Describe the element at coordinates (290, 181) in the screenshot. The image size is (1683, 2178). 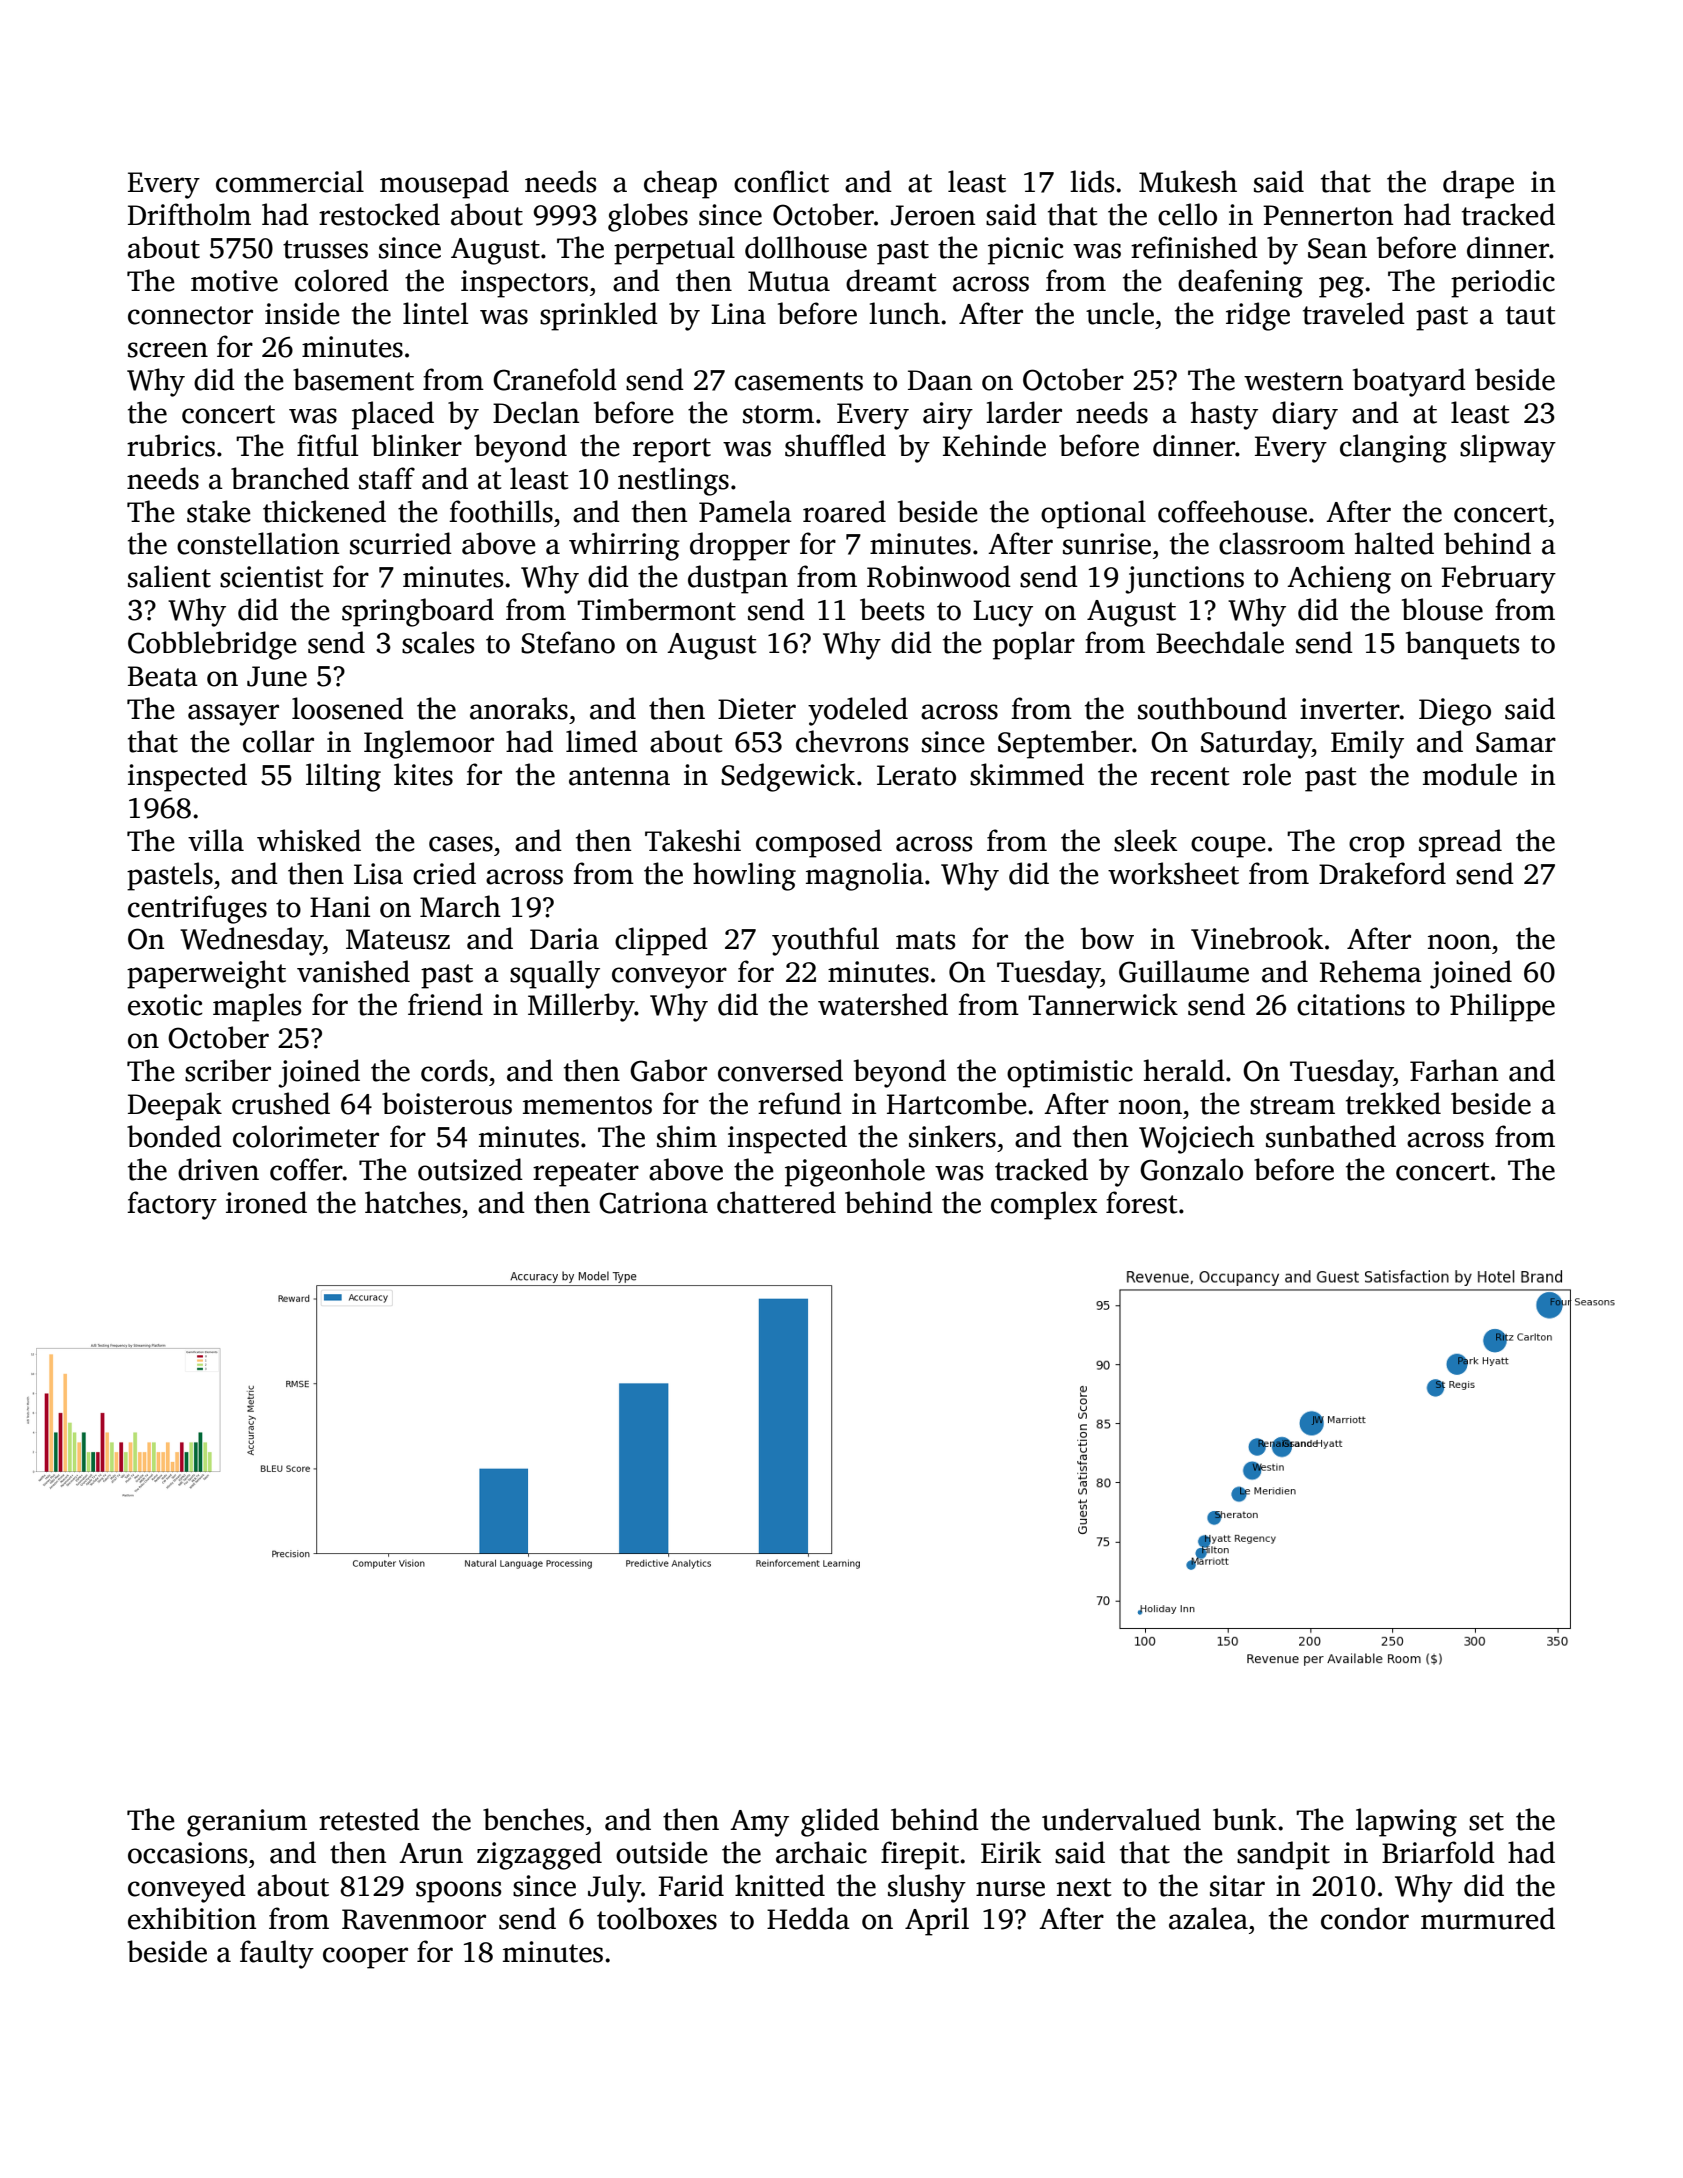
I see `commercial` at that location.
